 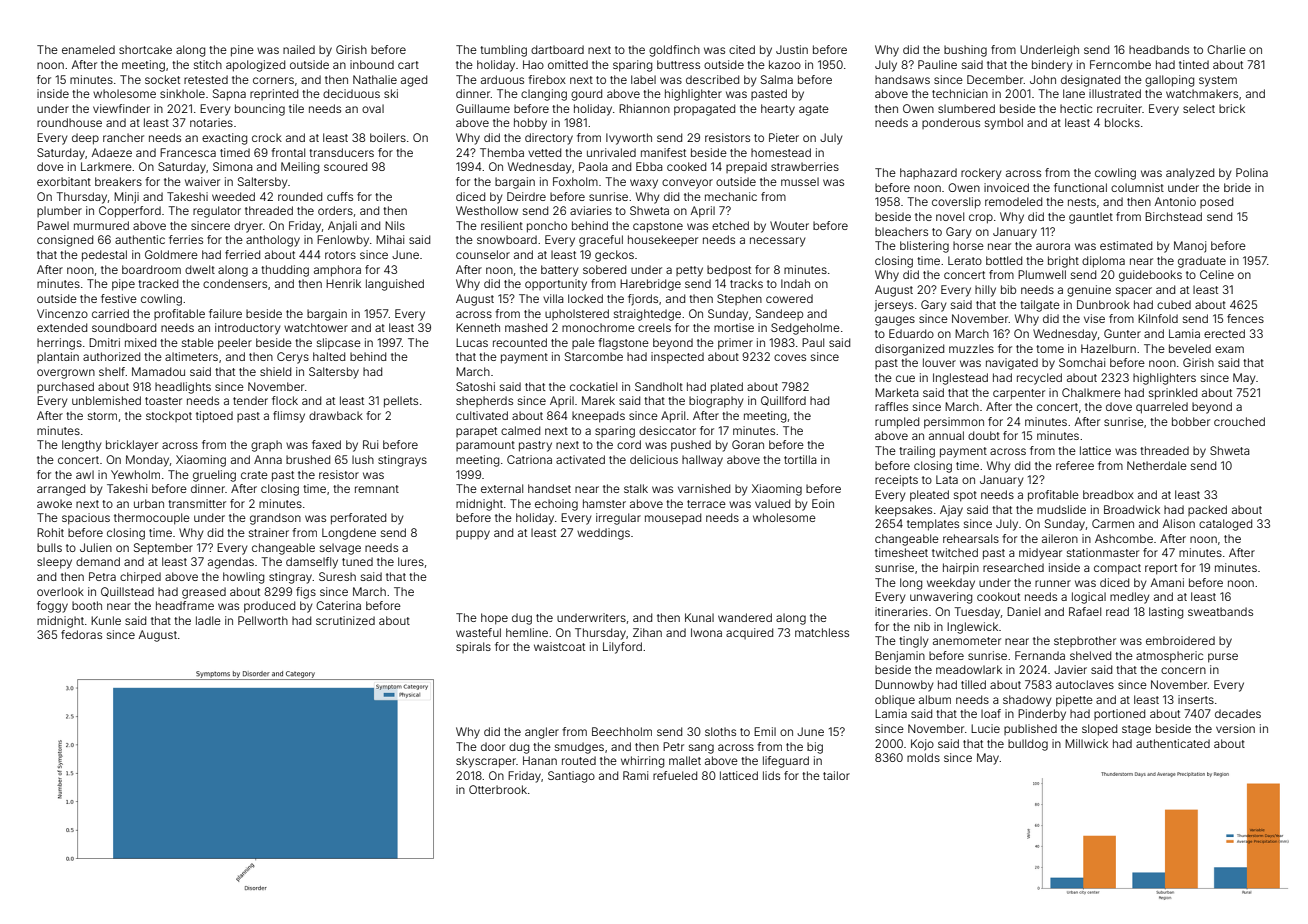 I want to click on pine, so click(x=242, y=51).
